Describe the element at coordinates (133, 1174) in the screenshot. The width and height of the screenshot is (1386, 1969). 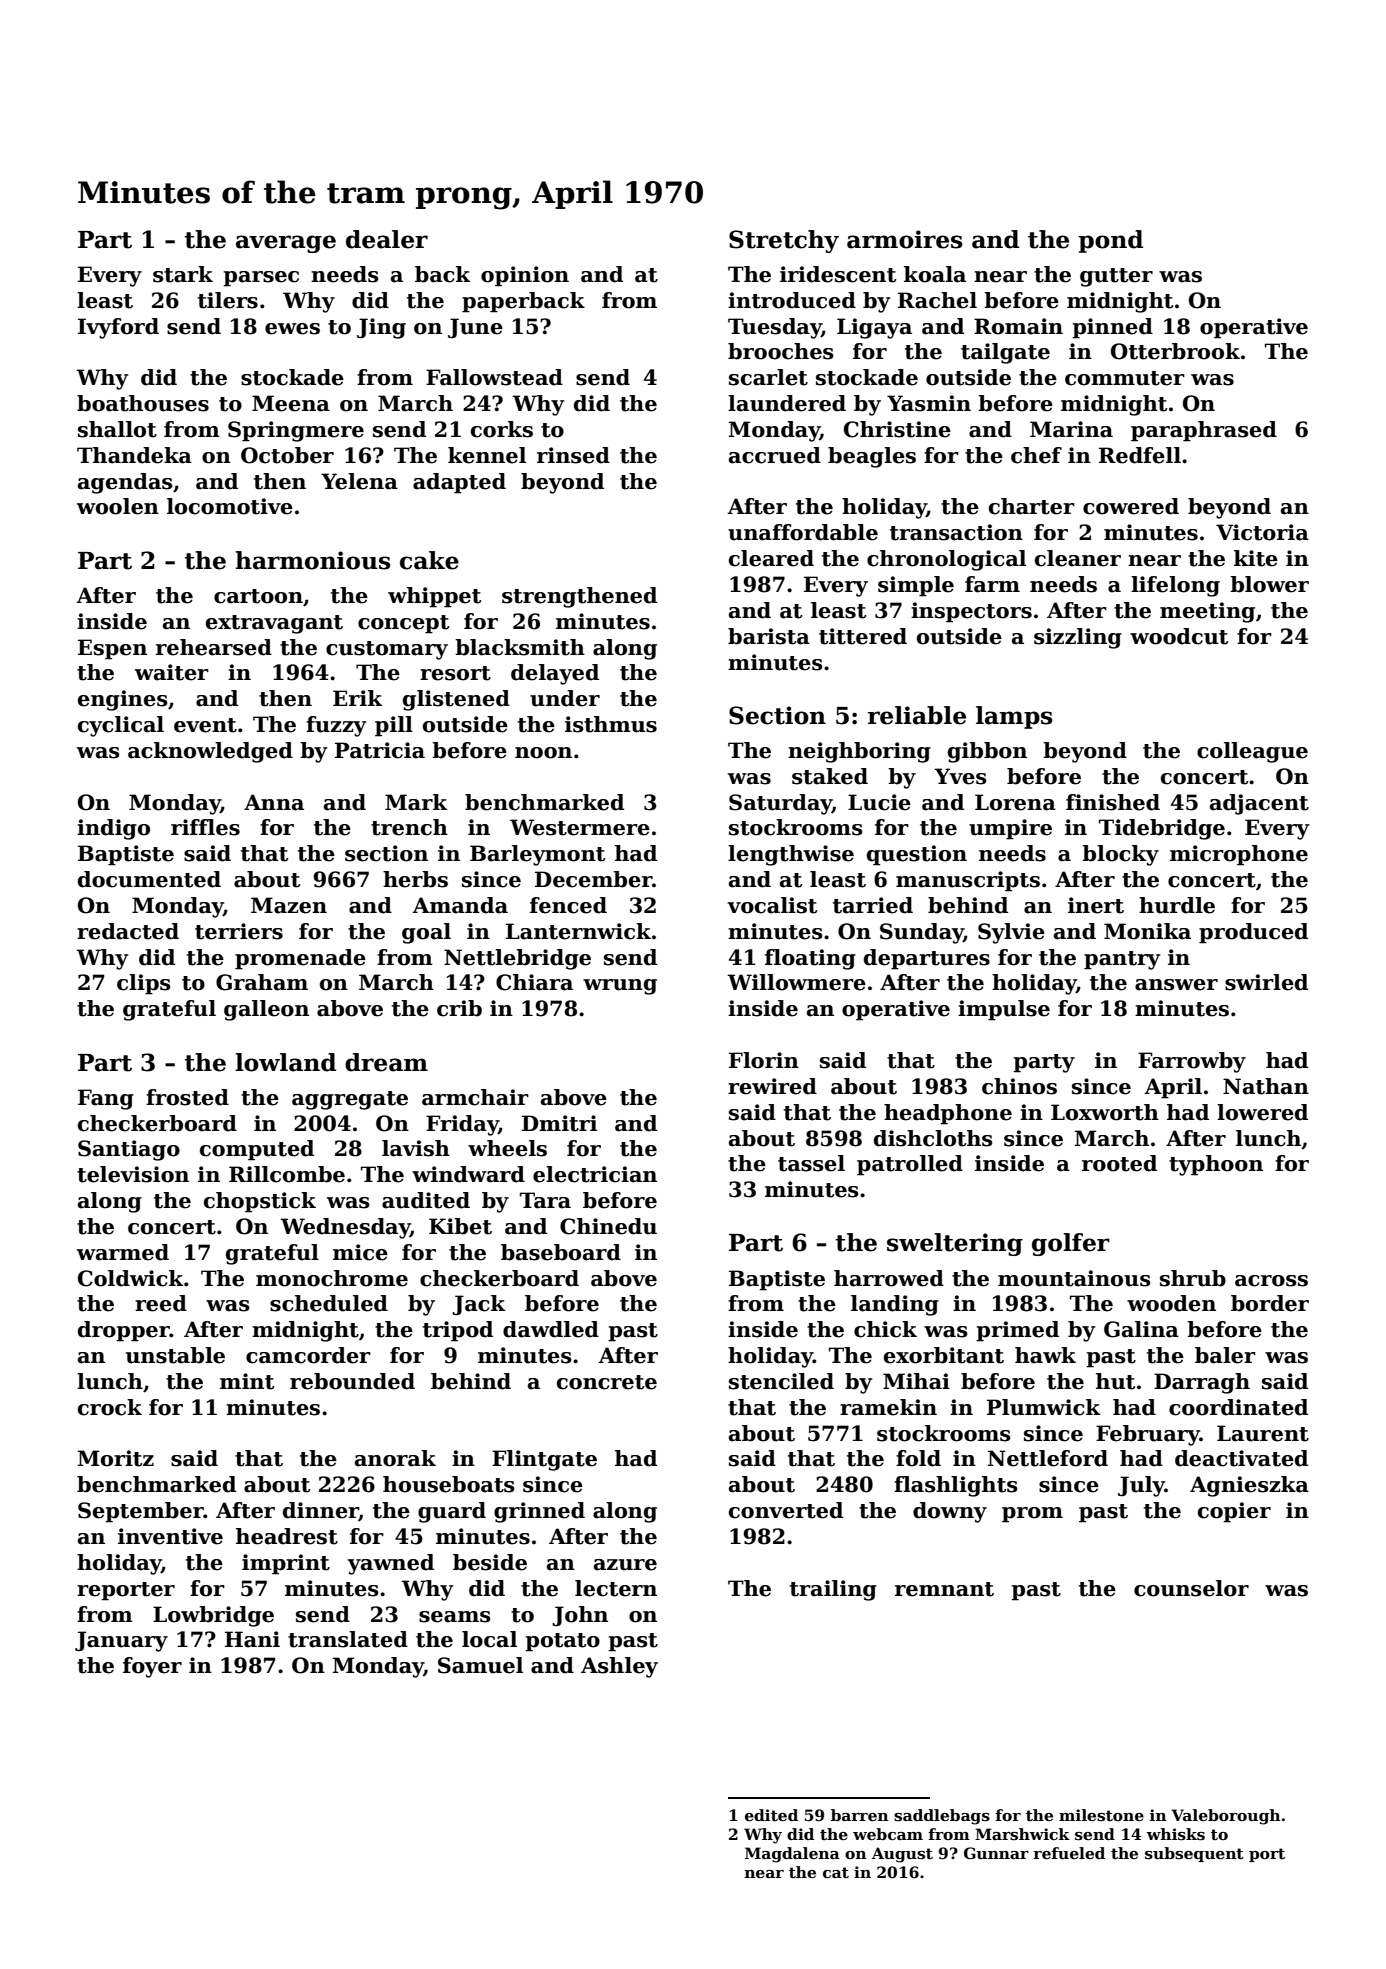
I see `television` at that location.
